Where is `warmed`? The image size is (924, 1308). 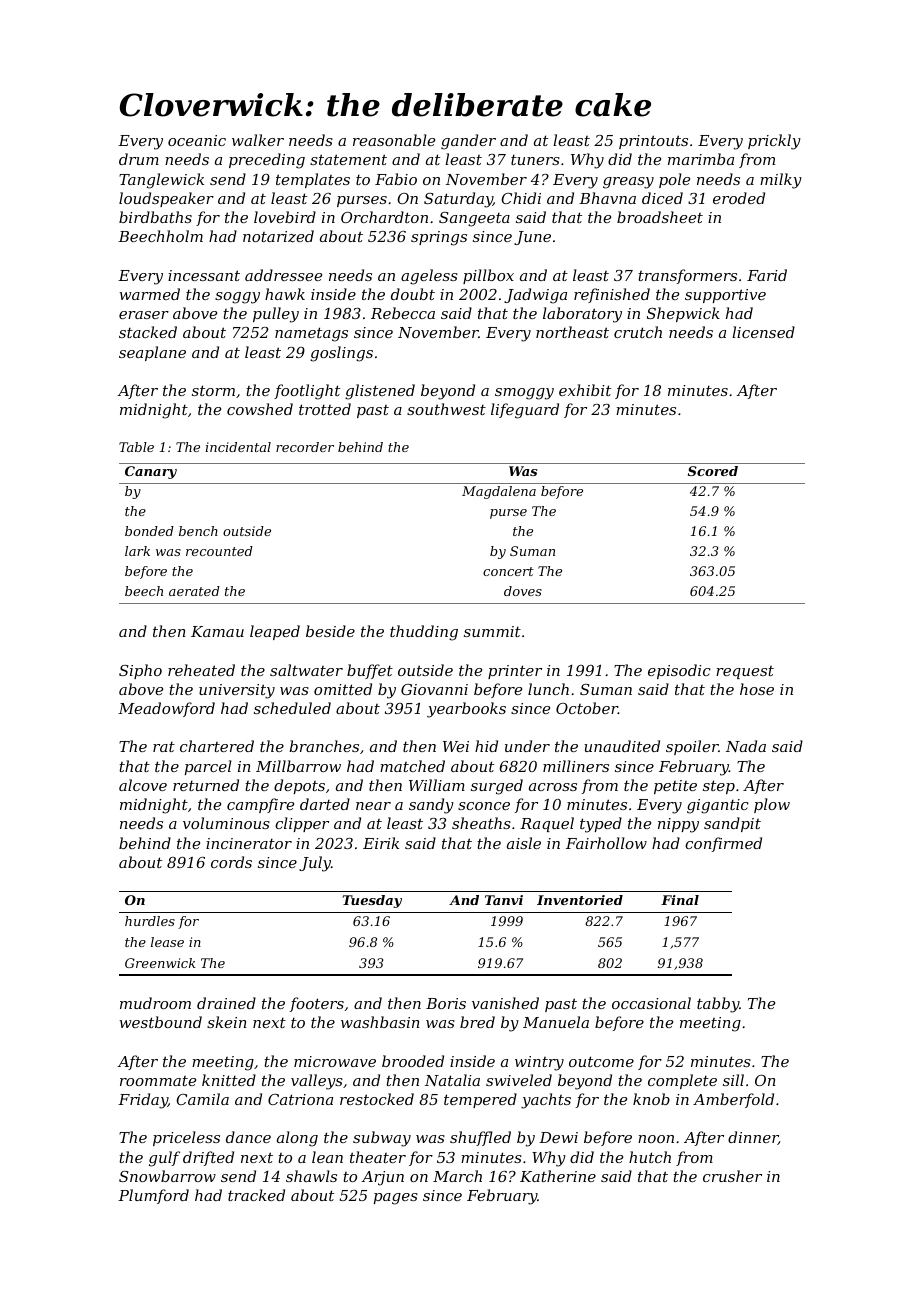
warmed is located at coordinates (149, 294).
